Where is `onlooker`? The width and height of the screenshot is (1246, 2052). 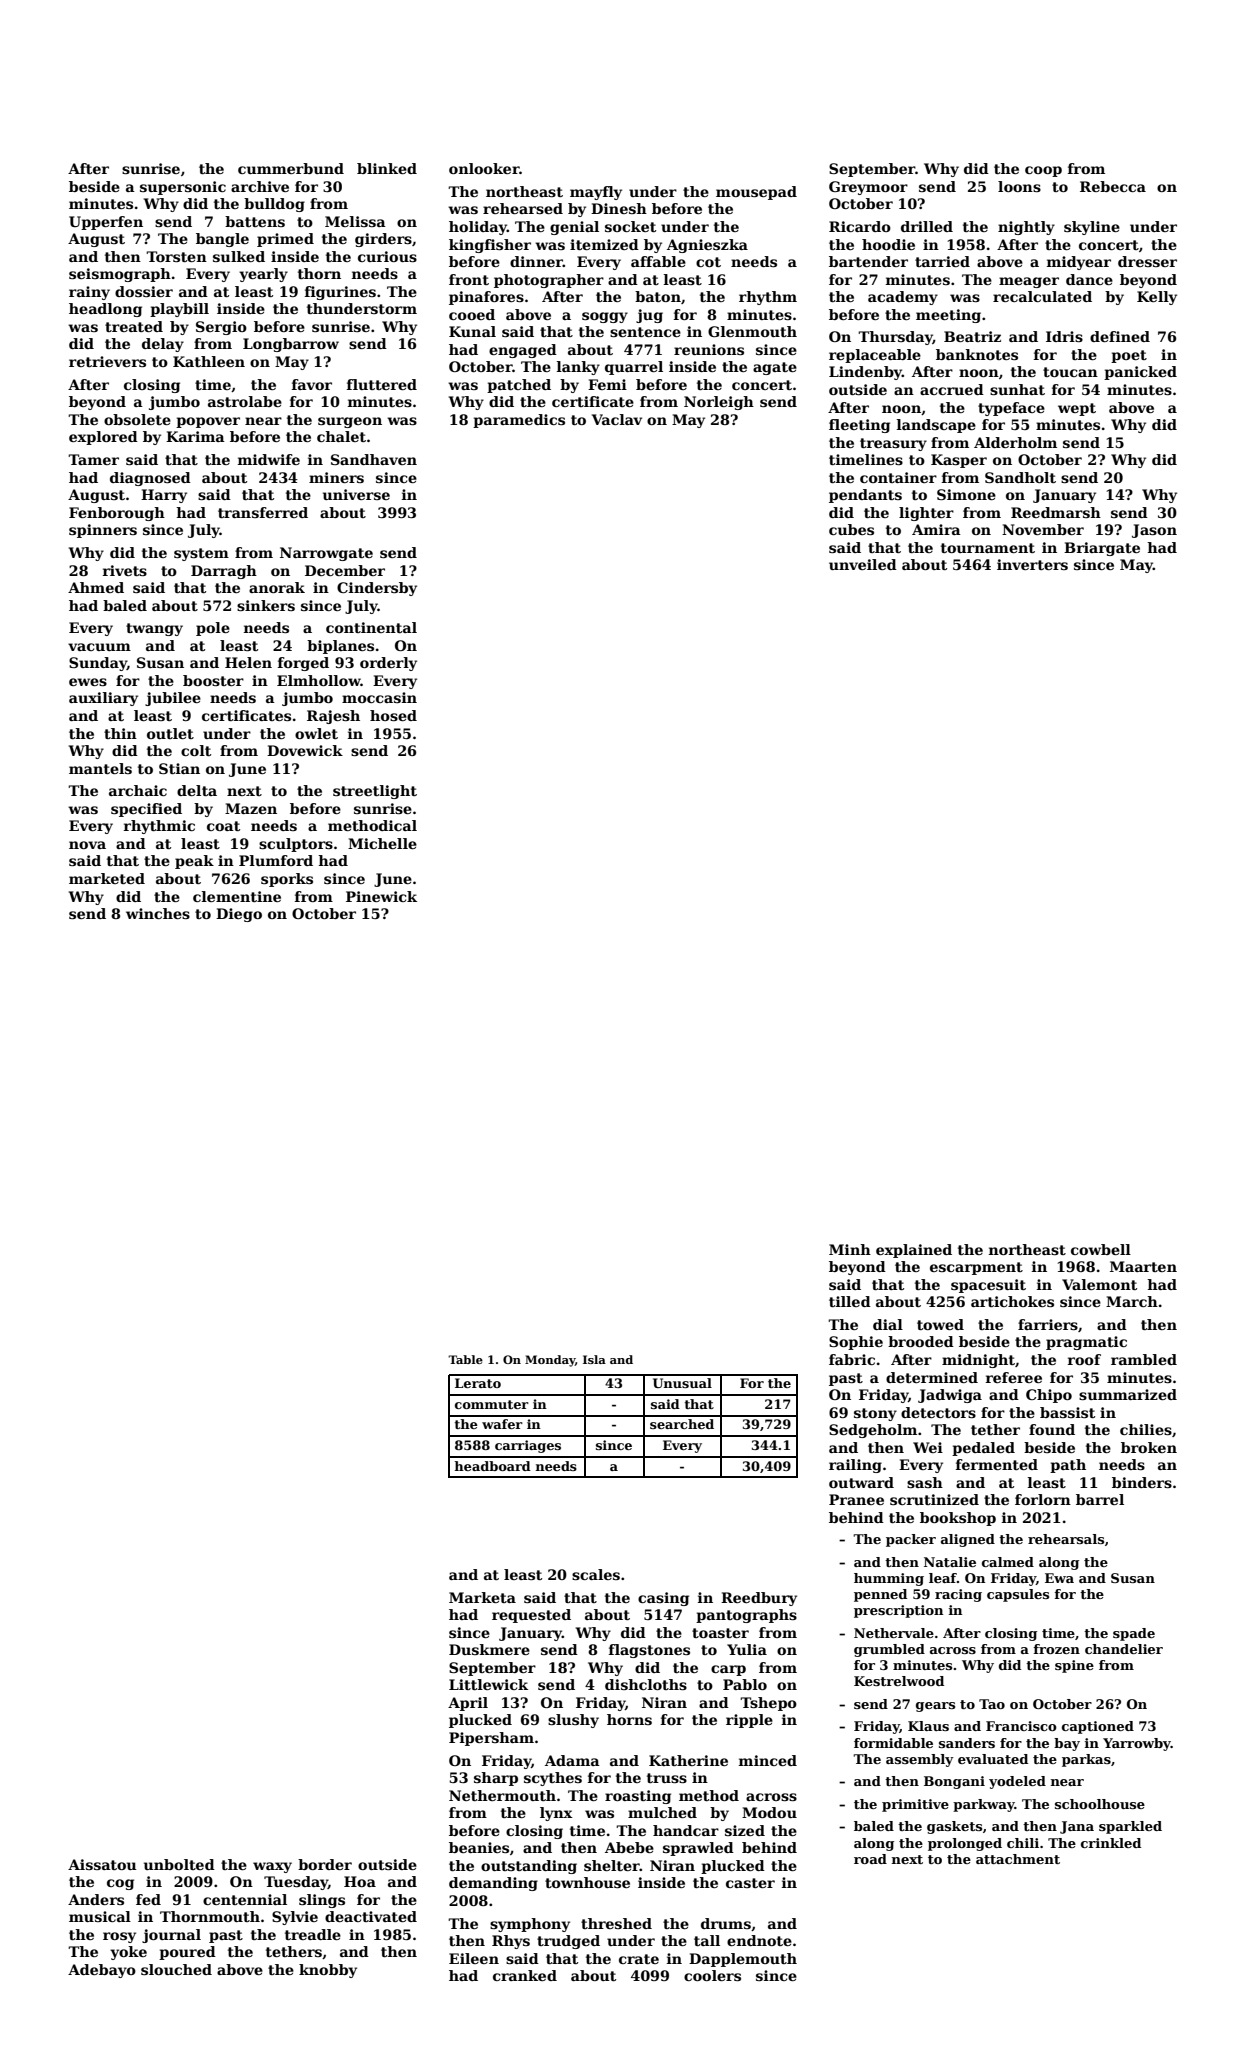 onlooker is located at coordinates (484, 168).
